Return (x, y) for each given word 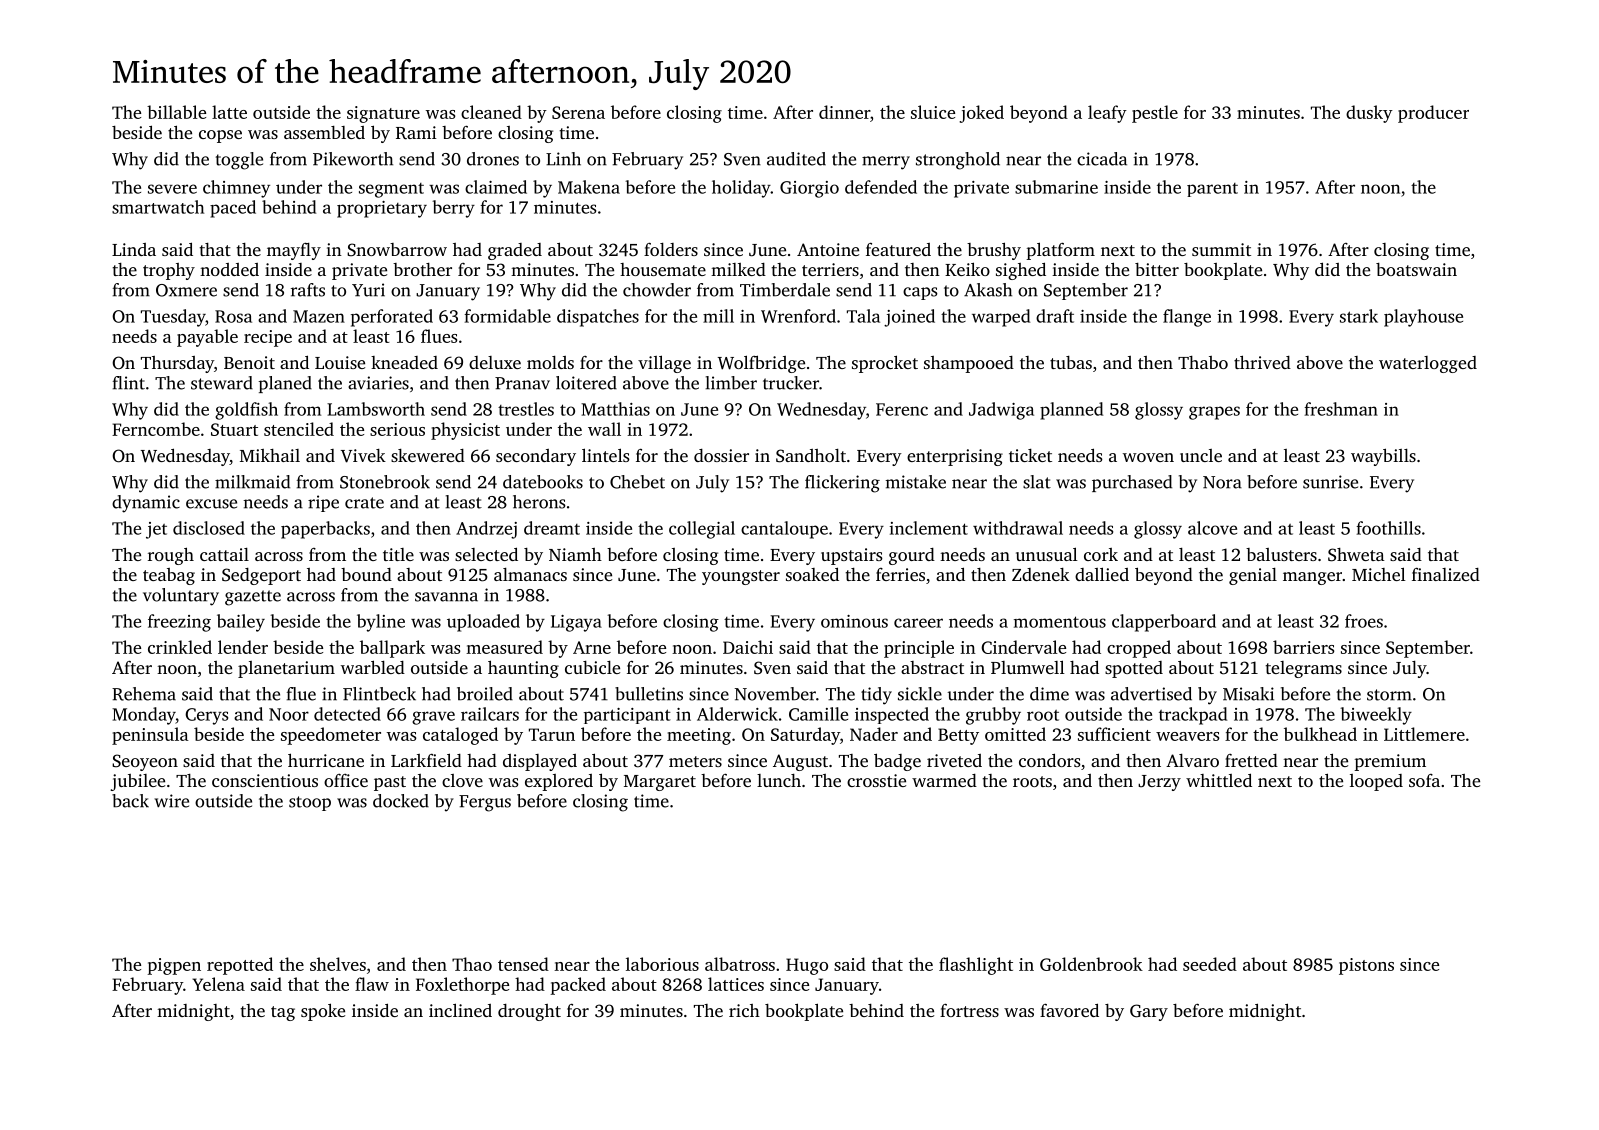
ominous (854, 621)
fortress (969, 1010)
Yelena (218, 984)
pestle (1155, 114)
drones (493, 159)
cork (1101, 554)
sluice (933, 112)
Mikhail (270, 455)
